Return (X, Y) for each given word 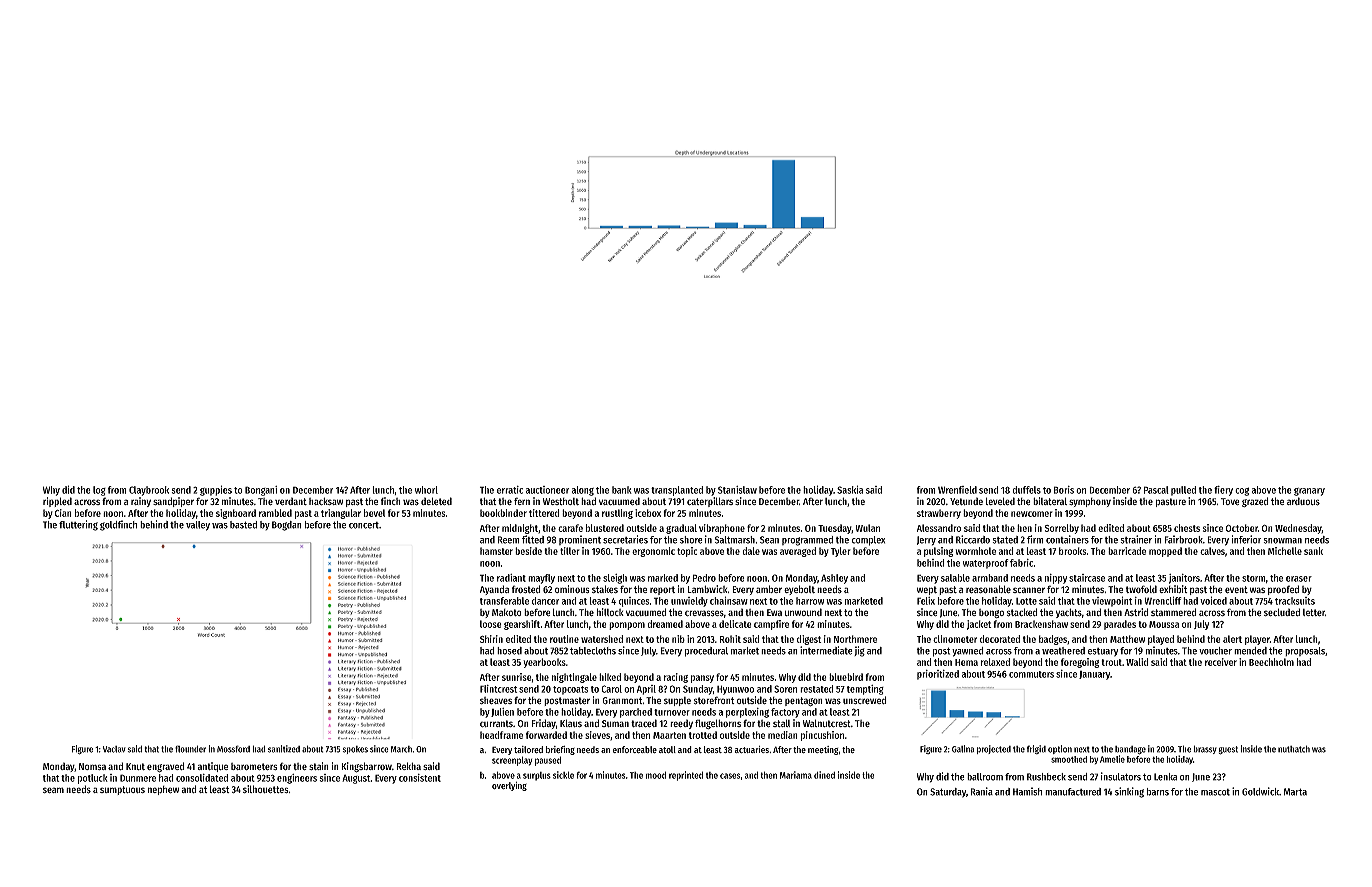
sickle (563, 775)
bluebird (846, 677)
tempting (865, 690)
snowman (1282, 541)
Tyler (840, 552)
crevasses (704, 613)
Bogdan (287, 526)
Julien (502, 712)
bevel (374, 513)
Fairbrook (1184, 539)
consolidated (202, 778)
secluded (1282, 612)
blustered (605, 528)
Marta (1295, 792)
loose (491, 624)
